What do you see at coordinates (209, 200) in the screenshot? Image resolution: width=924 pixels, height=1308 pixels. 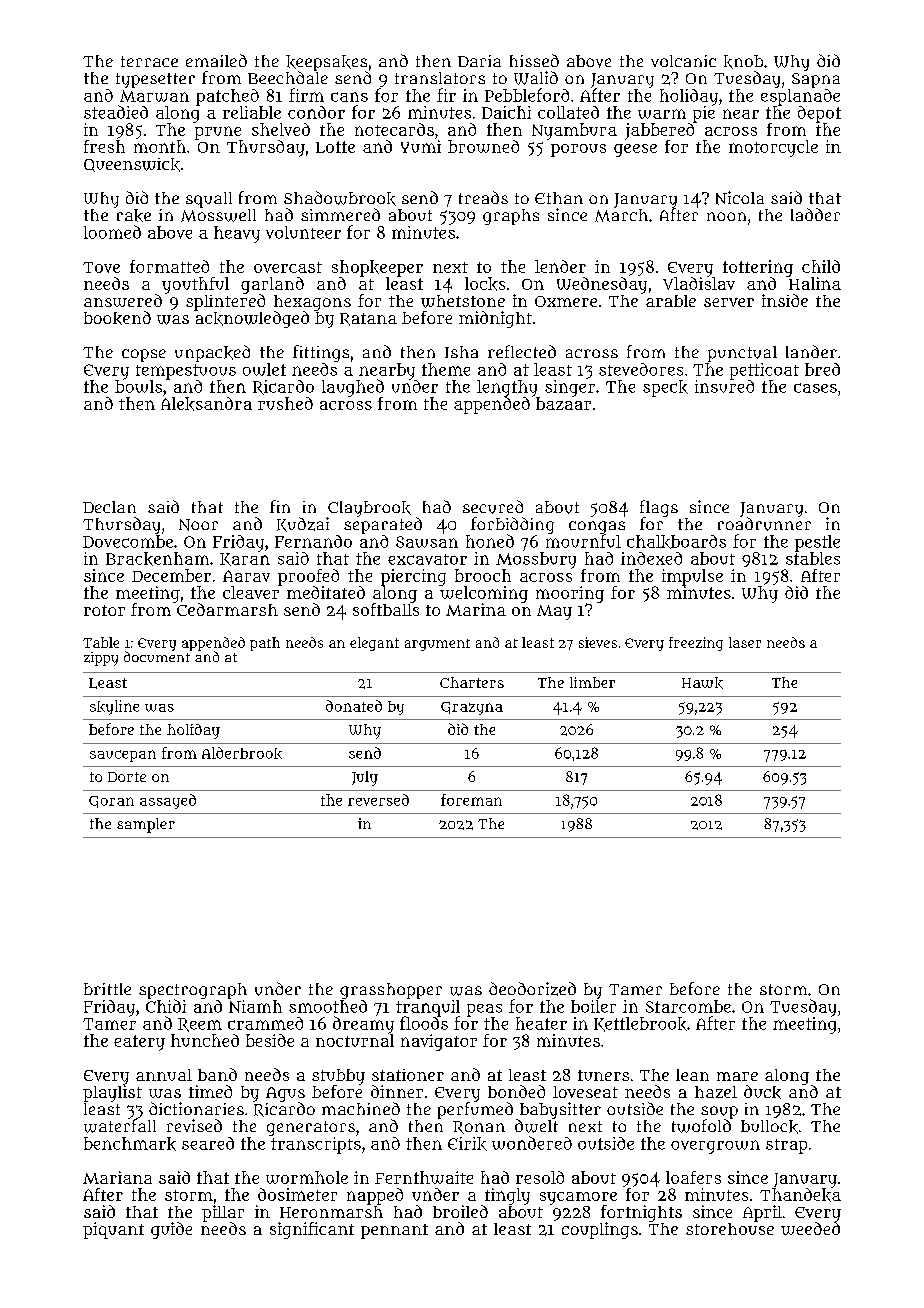 I see `squall` at bounding box center [209, 200].
